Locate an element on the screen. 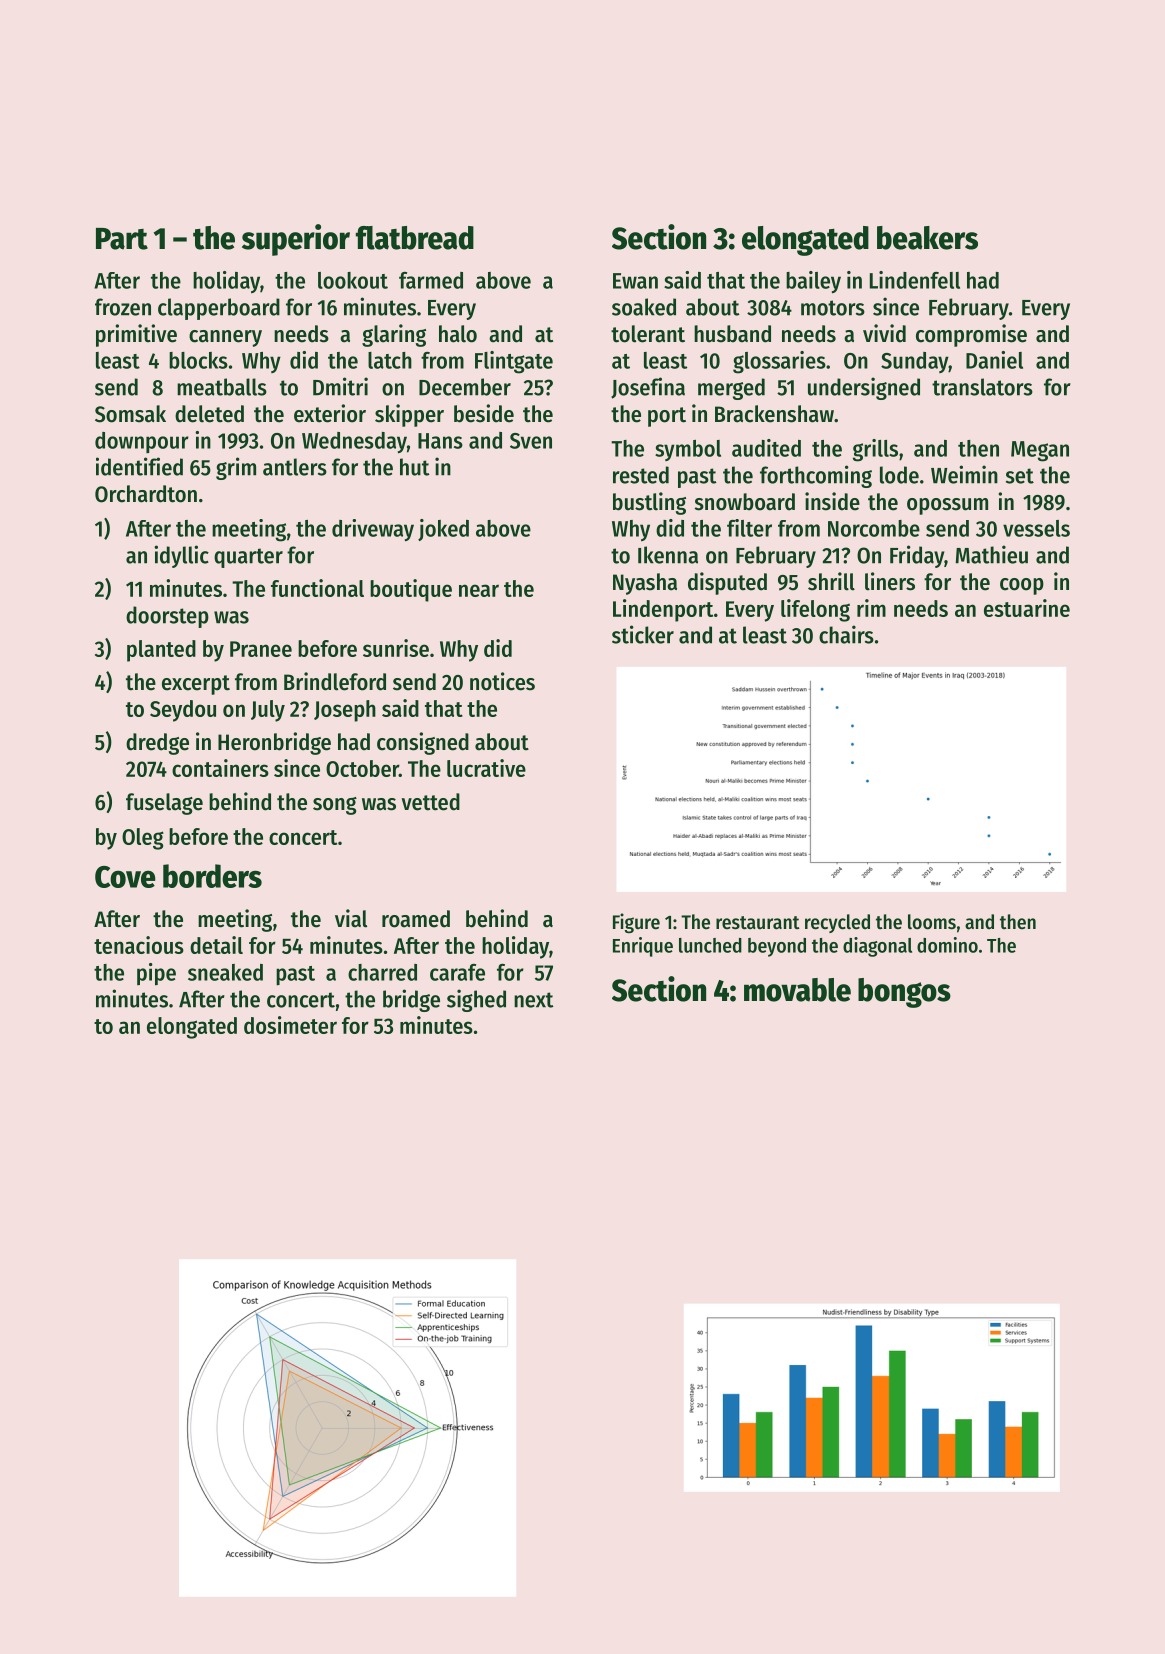  halo is located at coordinates (458, 334).
